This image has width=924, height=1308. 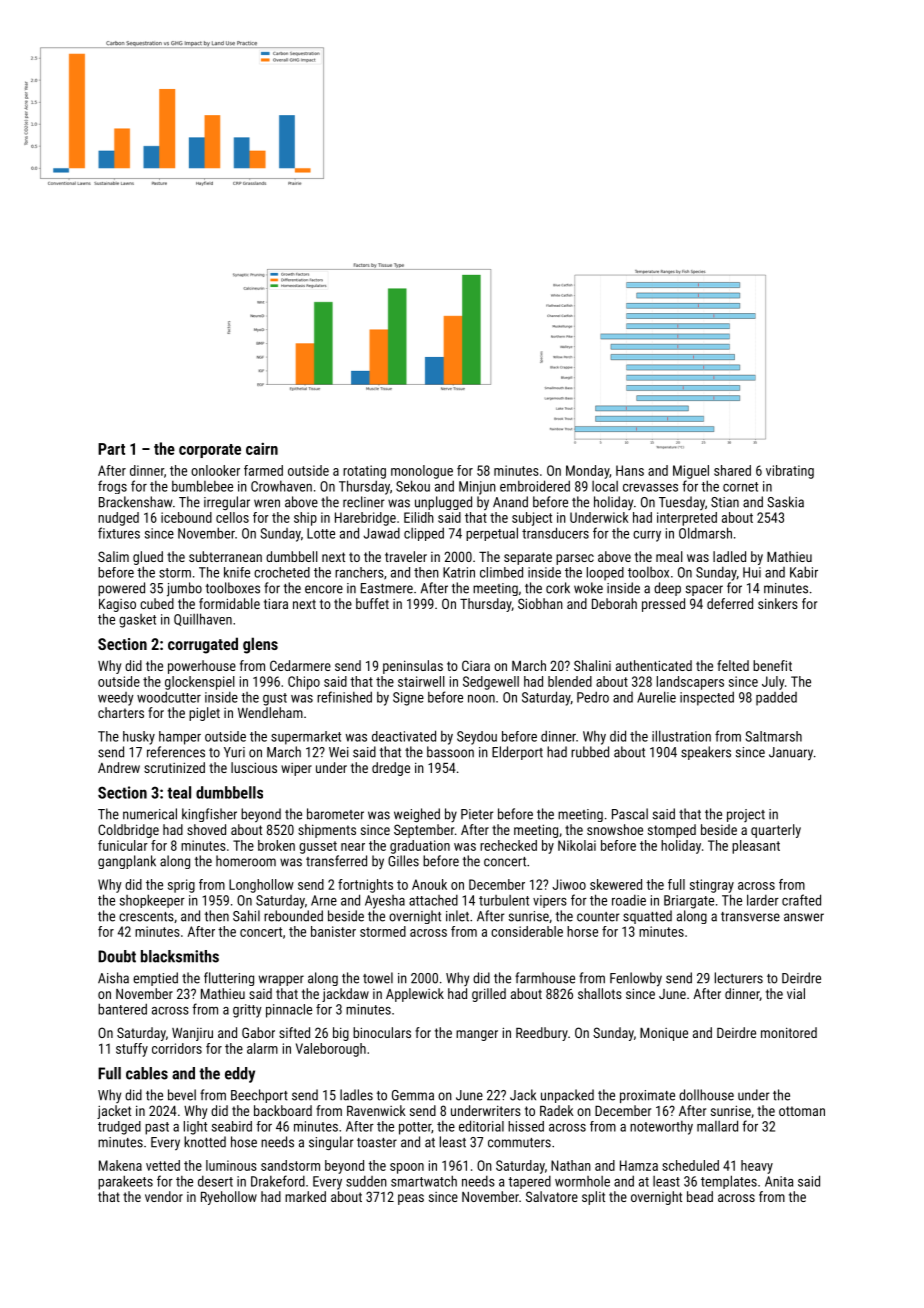 I want to click on sinkers, so click(x=778, y=603).
